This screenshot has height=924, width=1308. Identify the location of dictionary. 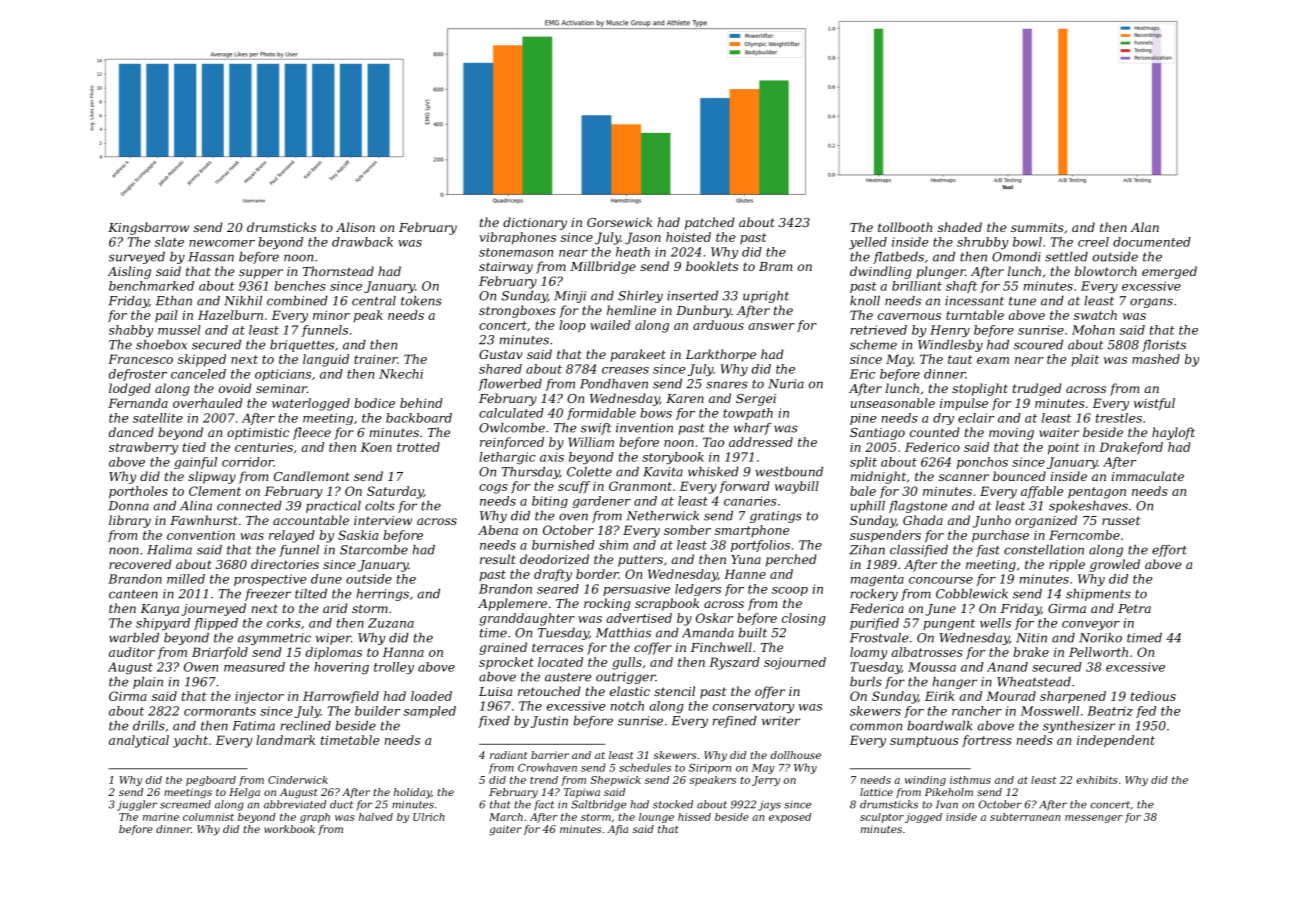
(535, 223).
